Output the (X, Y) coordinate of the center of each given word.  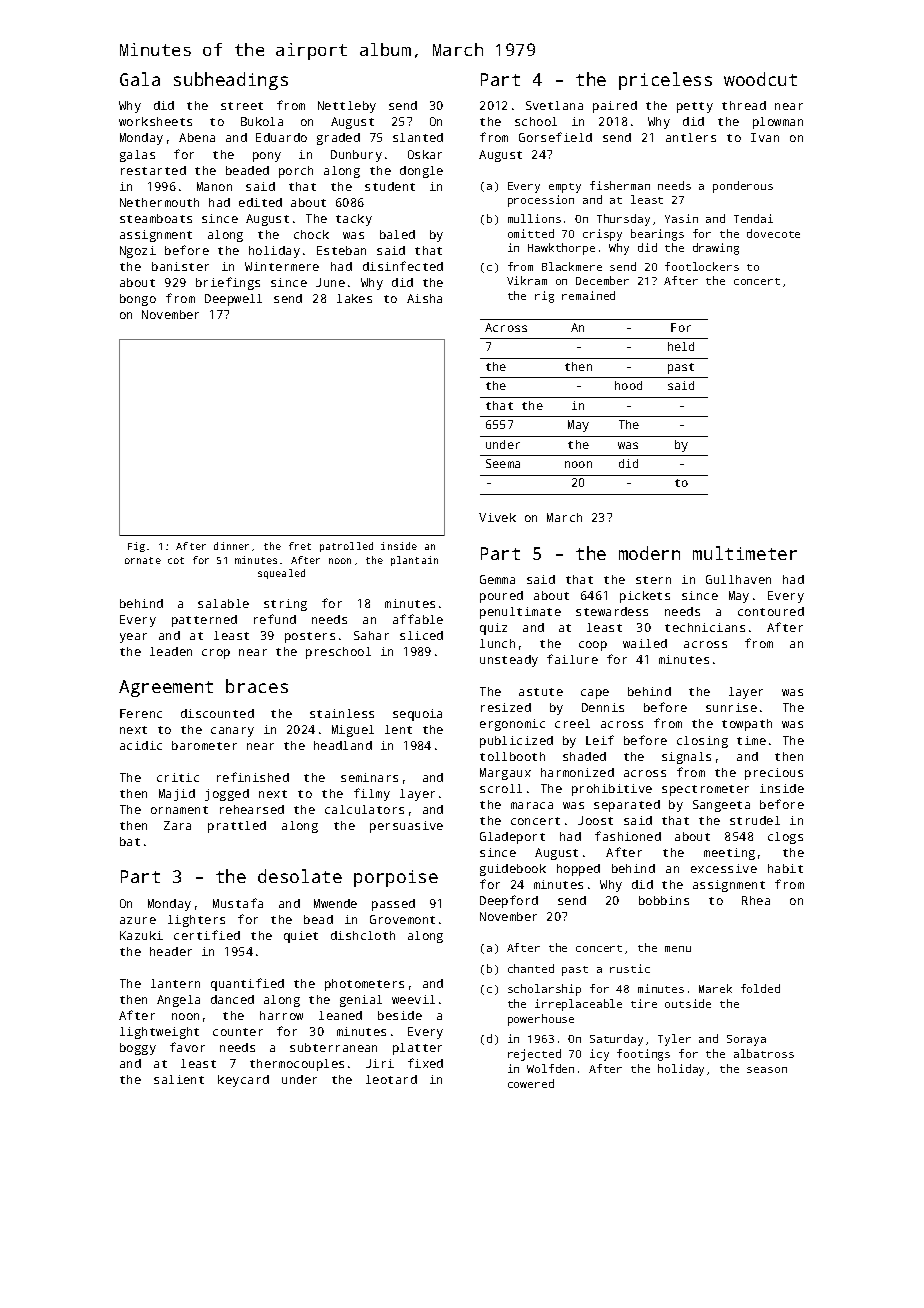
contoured (771, 611)
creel (572, 723)
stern (653, 580)
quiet (301, 937)
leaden (171, 651)
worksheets (155, 121)
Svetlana (554, 105)
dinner (231, 546)
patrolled (346, 547)
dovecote (773, 233)
